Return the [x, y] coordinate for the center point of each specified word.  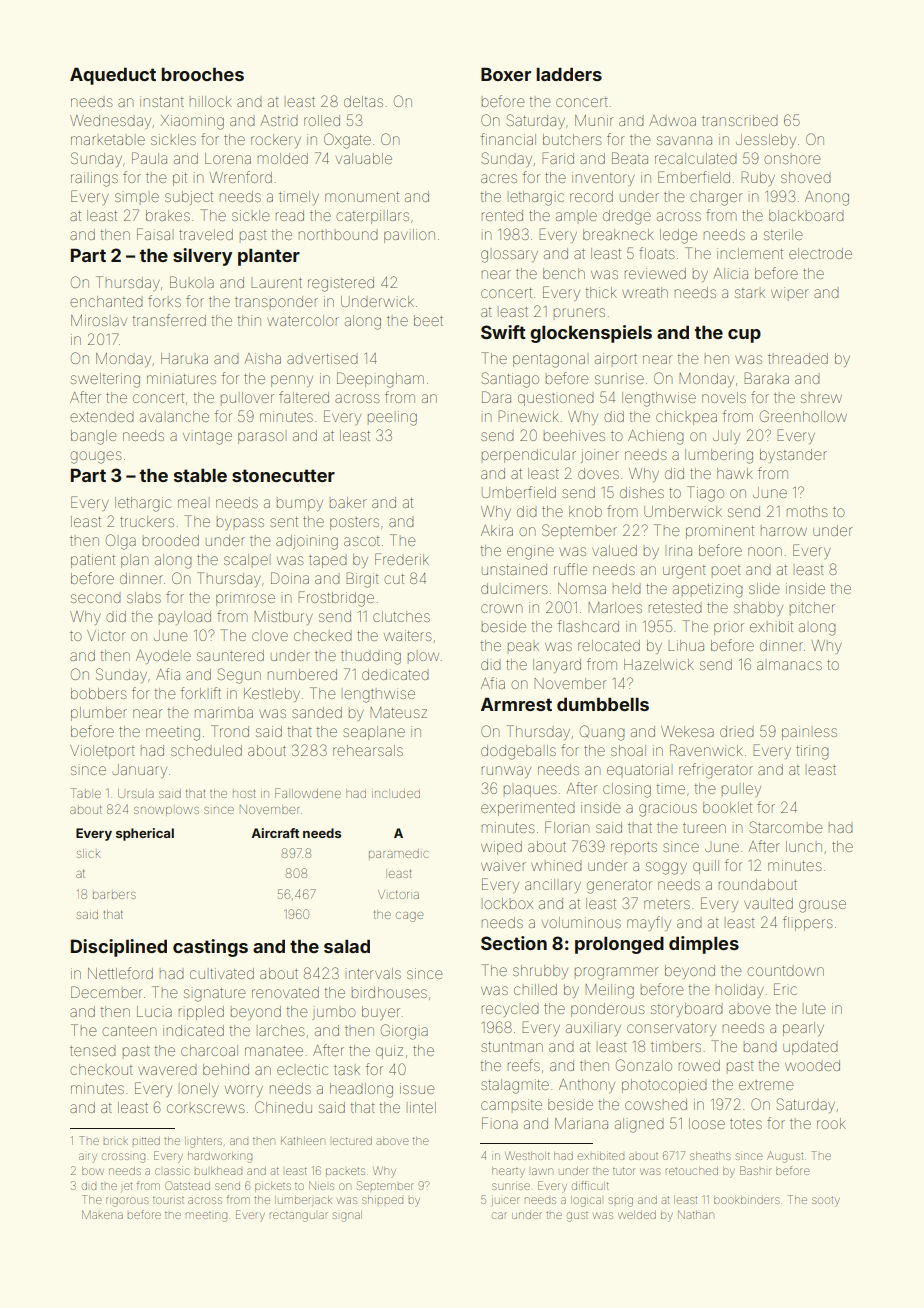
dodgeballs [518, 752]
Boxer [506, 74]
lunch [804, 846]
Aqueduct [113, 76]
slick [88, 853]
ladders [569, 74]
